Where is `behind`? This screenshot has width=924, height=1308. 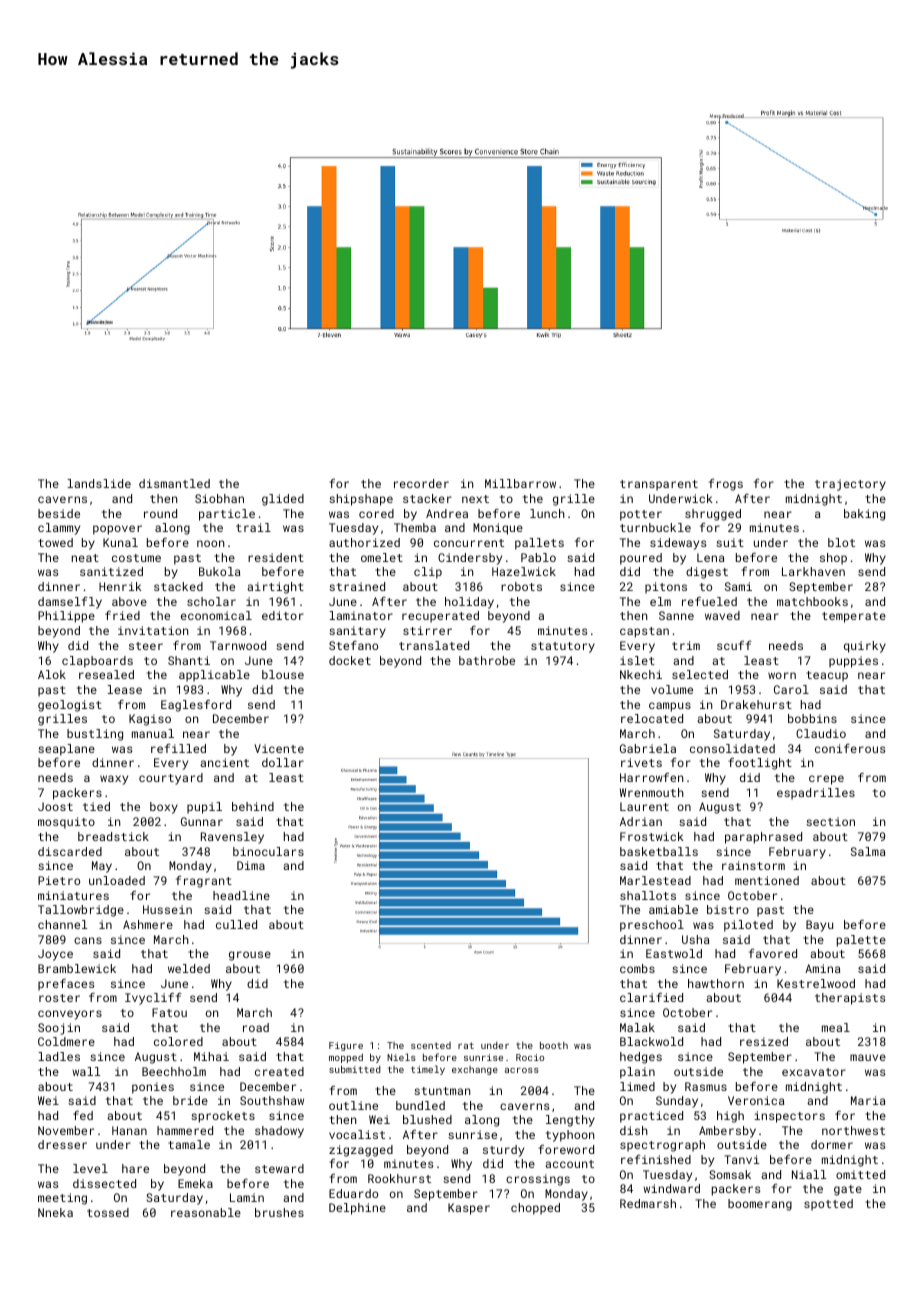 behind is located at coordinates (253, 806).
